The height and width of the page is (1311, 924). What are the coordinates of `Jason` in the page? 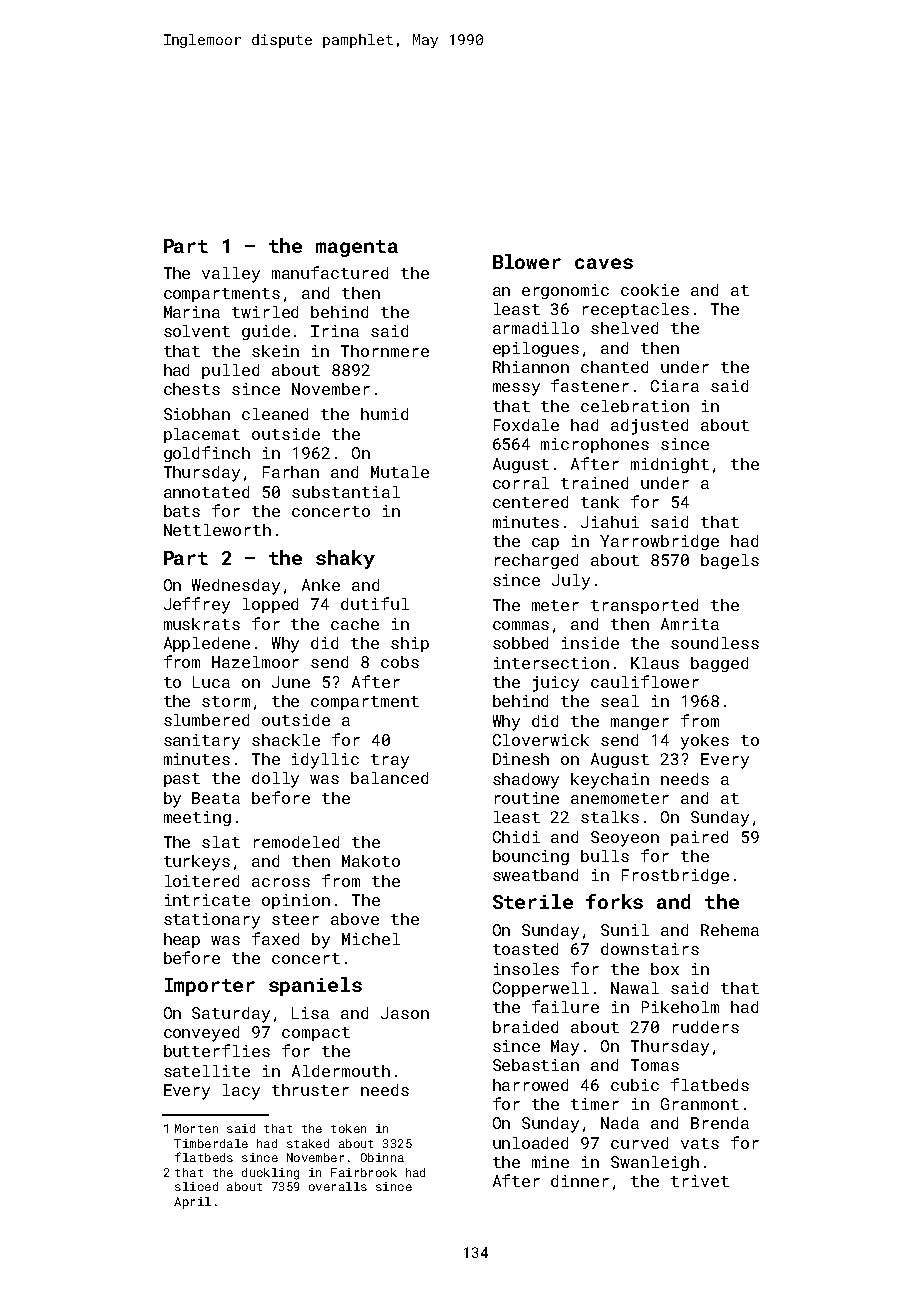 It's located at (405, 1013).
